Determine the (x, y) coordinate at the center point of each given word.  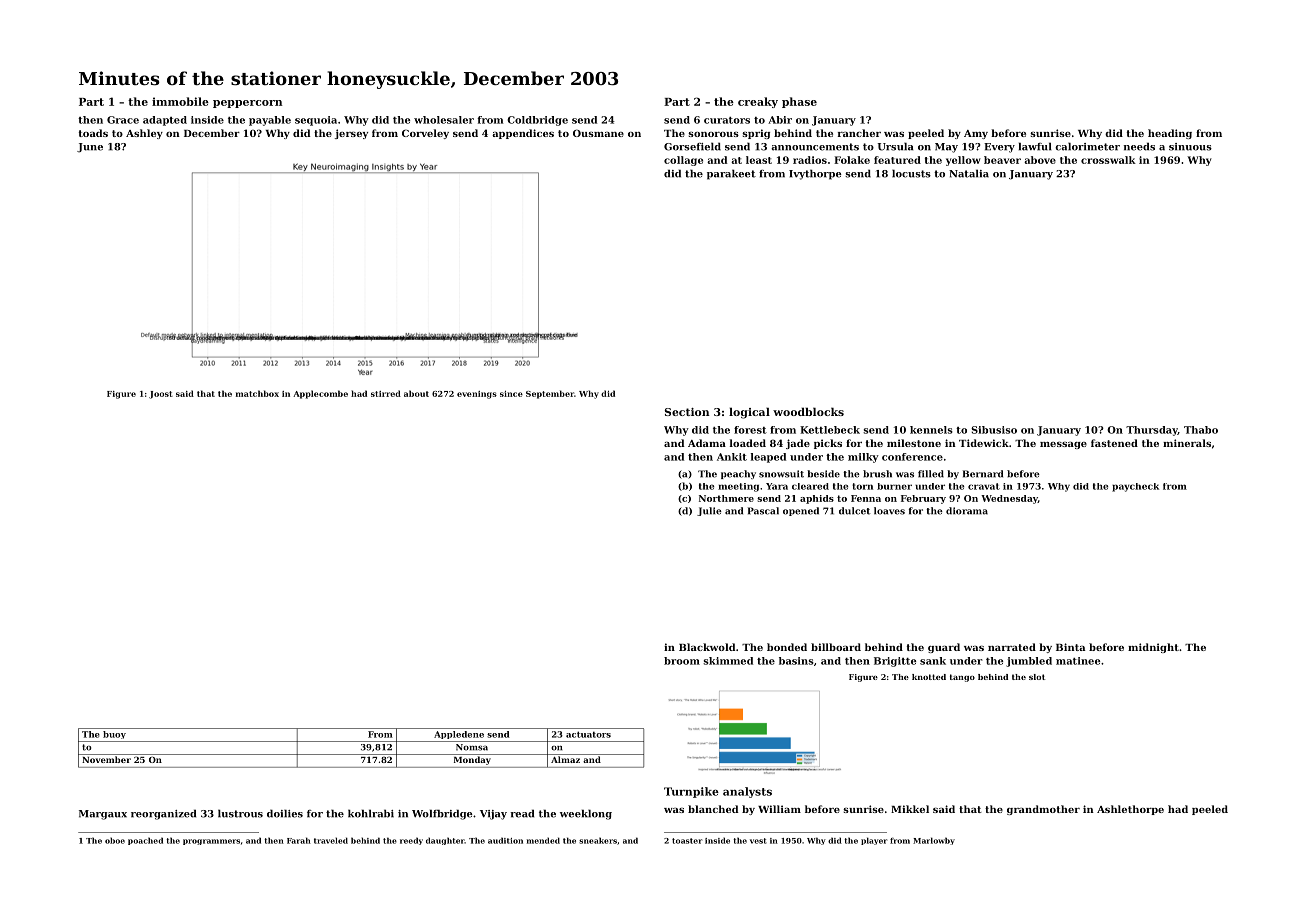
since (511, 394)
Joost (161, 395)
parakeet (731, 174)
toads (93, 133)
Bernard (983, 474)
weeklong (586, 814)
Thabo (1201, 430)
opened (801, 511)
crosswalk (1108, 160)
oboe (115, 840)
